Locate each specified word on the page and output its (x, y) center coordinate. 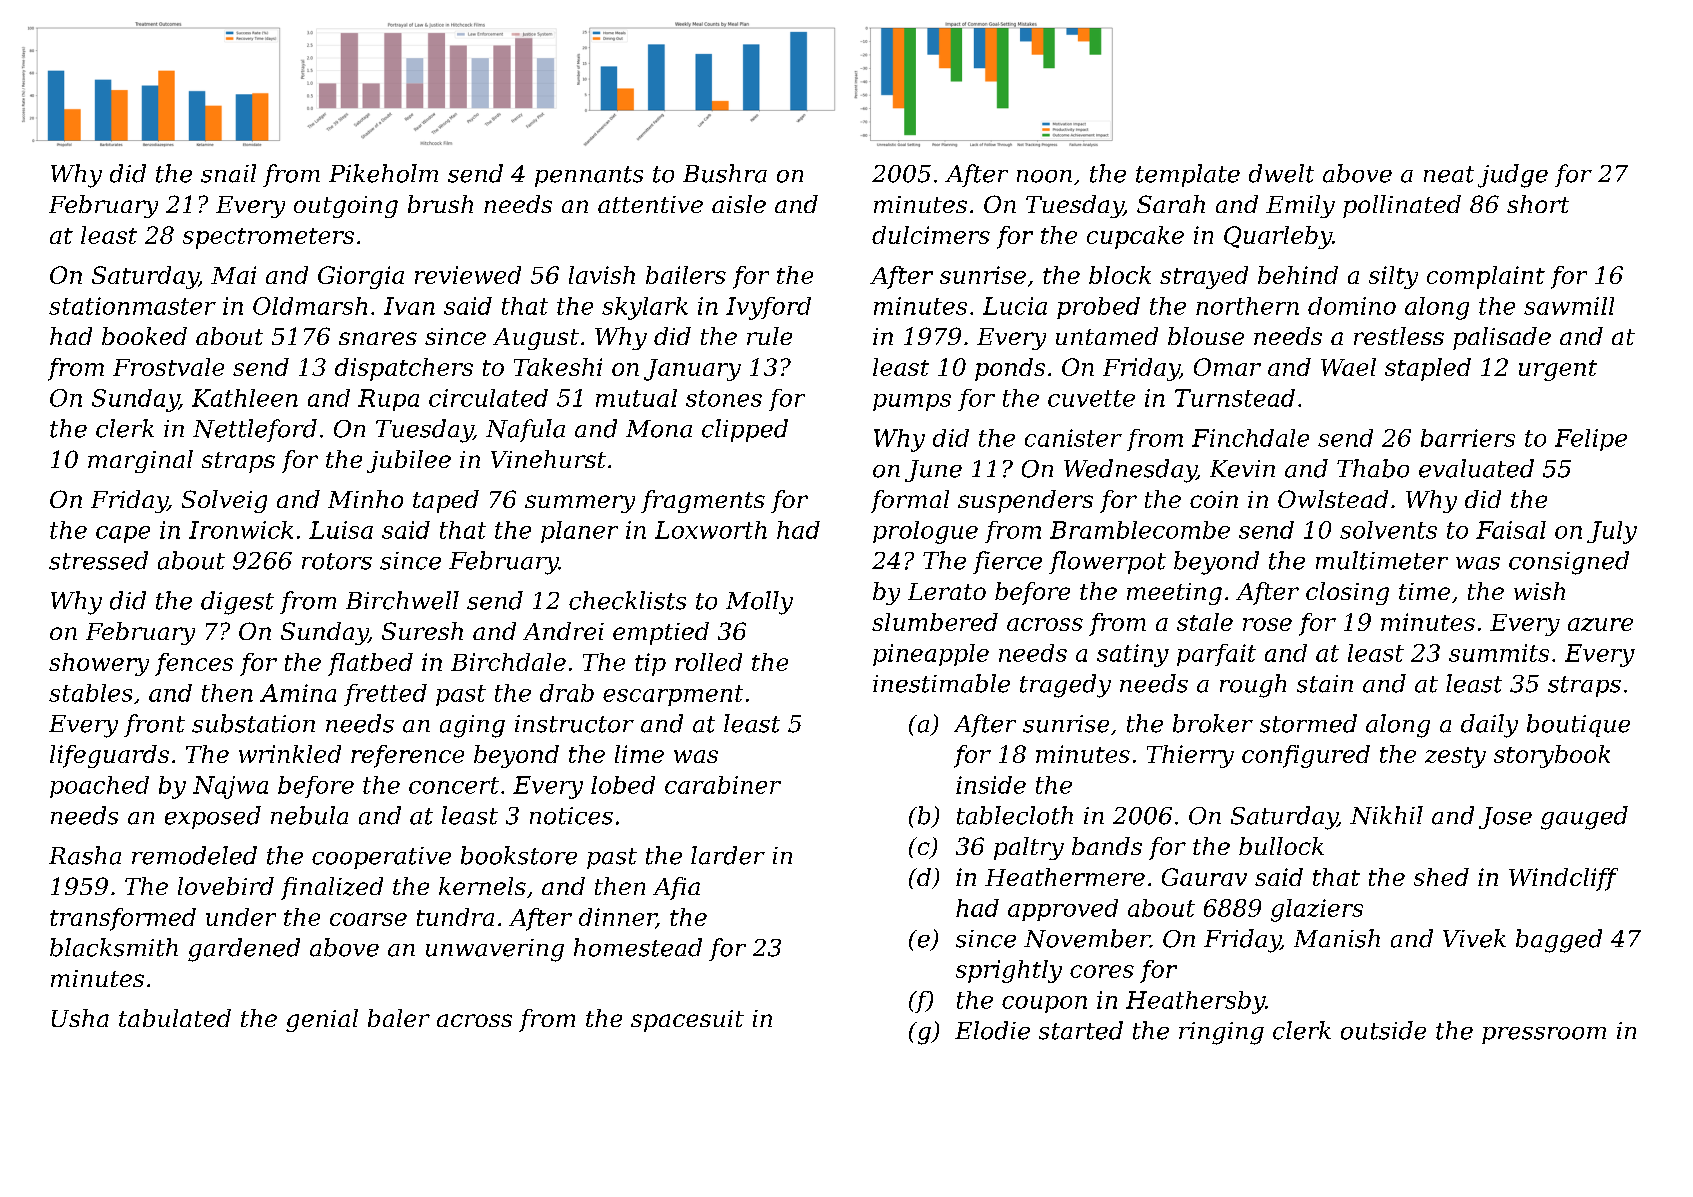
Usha (80, 1018)
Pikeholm (383, 173)
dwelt (1281, 173)
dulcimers (931, 235)
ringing (1221, 1033)
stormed (1308, 723)
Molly (759, 603)
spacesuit (687, 1021)
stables (90, 693)
